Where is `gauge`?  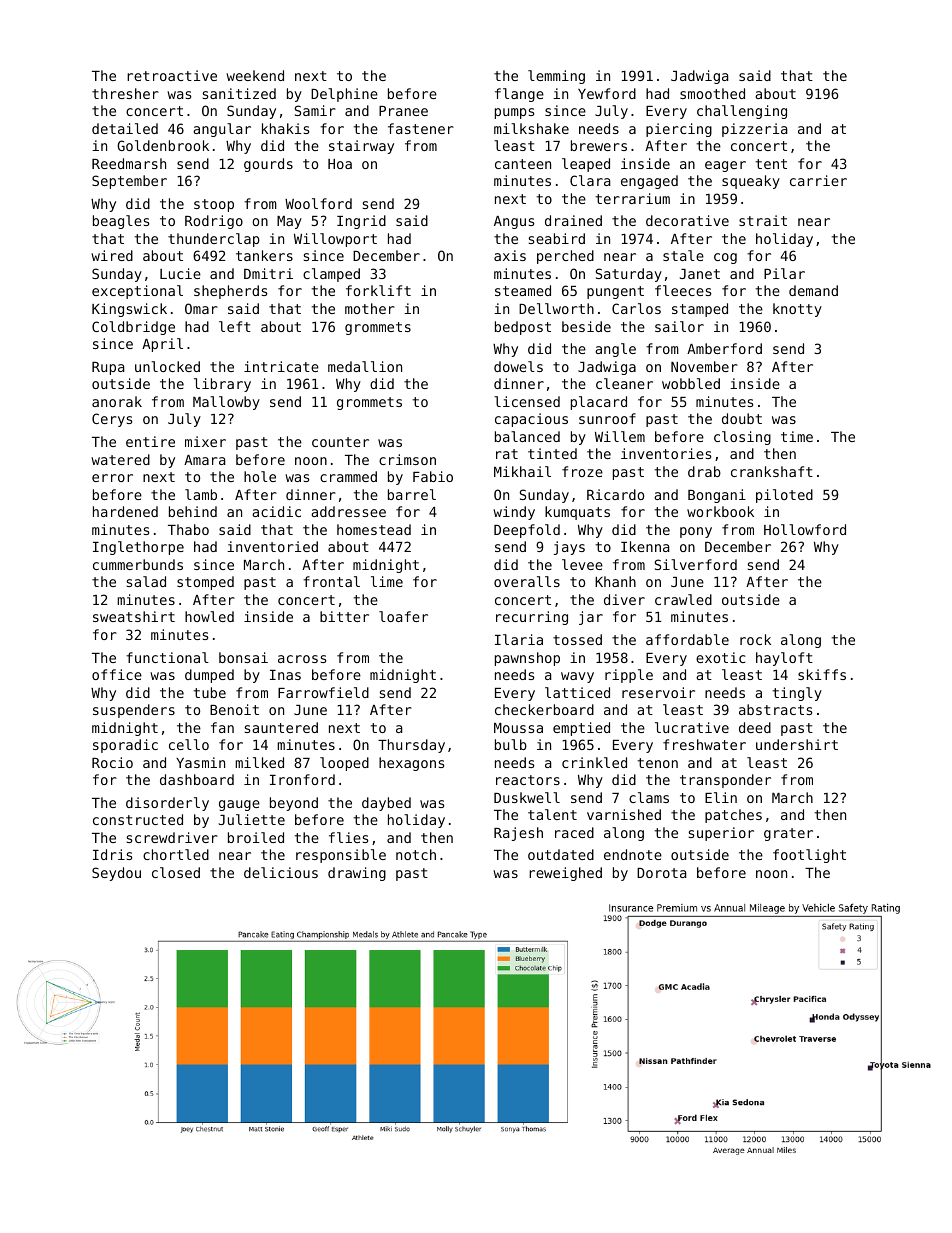
gauge is located at coordinates (239, 805).
